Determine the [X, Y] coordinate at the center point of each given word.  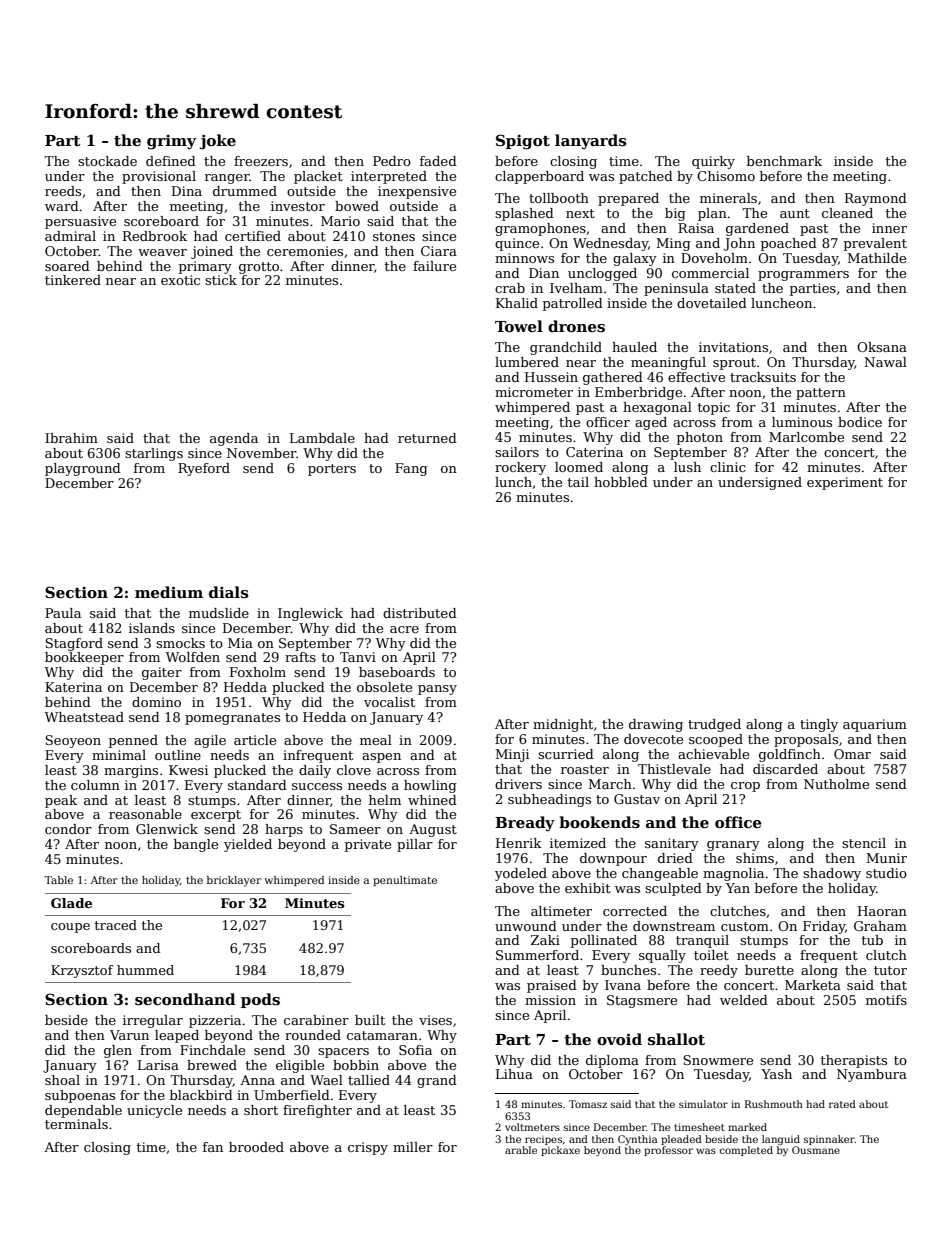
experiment [845, 483]
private [368, 845]
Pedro [392, 161]
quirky [713, 162]
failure [434, 266]
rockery [520, 468]
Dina [187, 191]
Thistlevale [674, 769]
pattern [821, 394]
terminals [76, 1124]
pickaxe [560, 1151]
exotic [180, 280]
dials [229, 592]
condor [68, 829]
